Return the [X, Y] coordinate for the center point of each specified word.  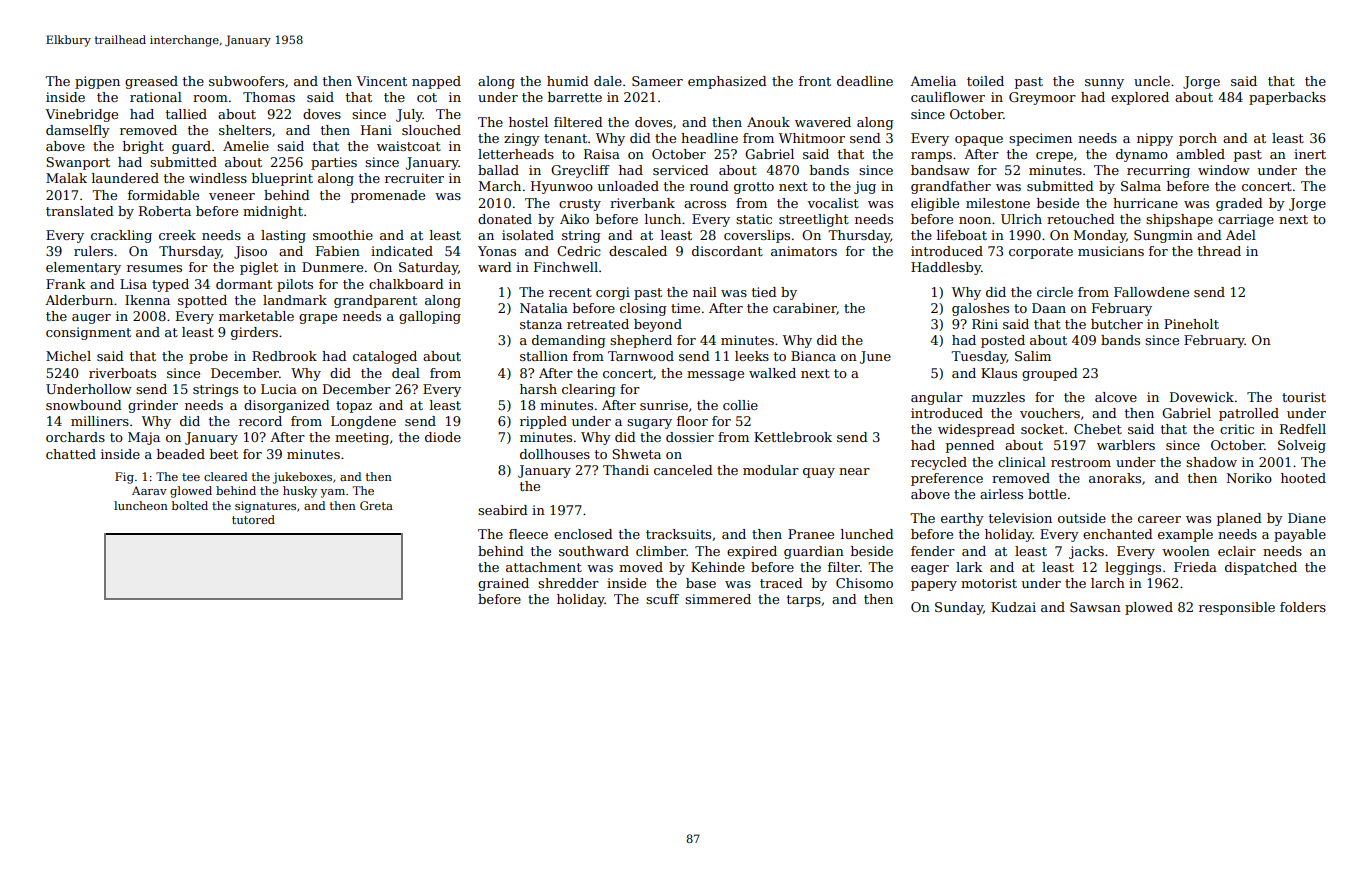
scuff [662, 599]
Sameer [657, 81]
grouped [1050, 374]
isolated [528, 235]
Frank [66, 284]
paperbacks [1287, 98]
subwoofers [246, 81]
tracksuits [678, 534]
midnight [273, 212]
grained [503, 584]
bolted [190, 505]
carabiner [805, 309]
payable [1300, 535]
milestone [998, 203]
